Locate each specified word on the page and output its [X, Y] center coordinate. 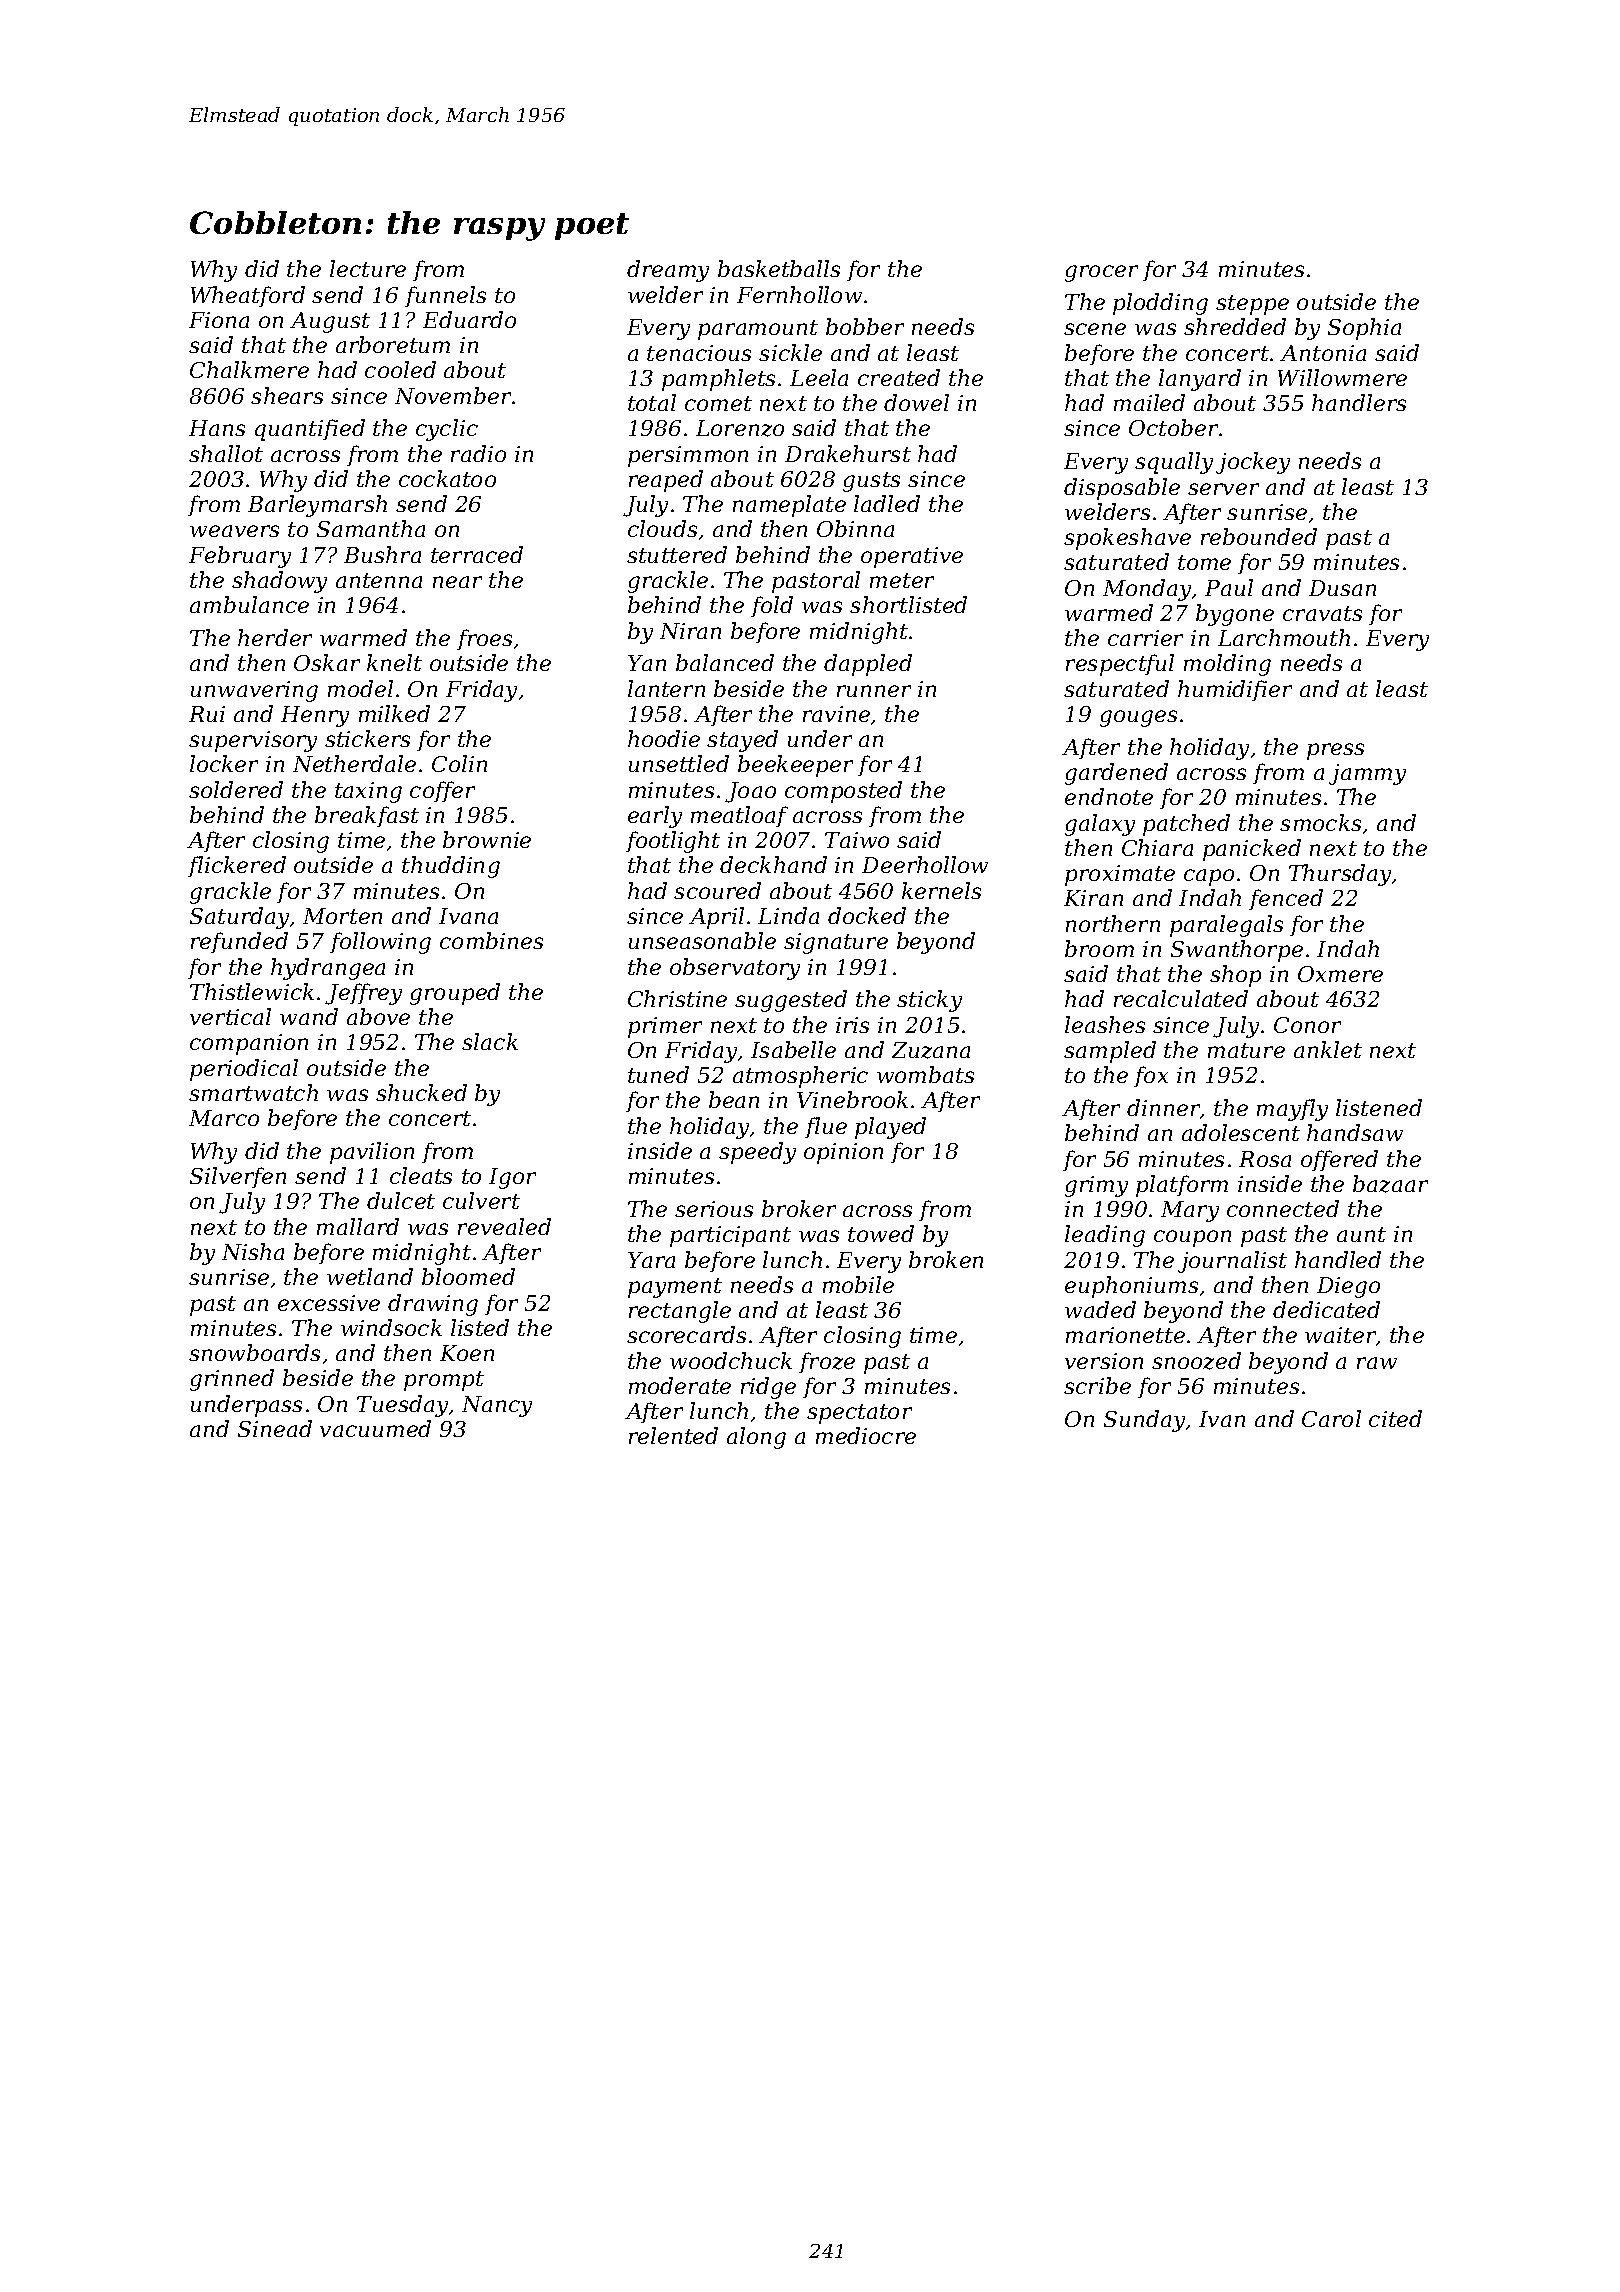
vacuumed [375, 1428]
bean [734, 1099]
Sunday [1144, 1421]
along [756, 1438]
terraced [477, 554]
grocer [1101, 273]
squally [1174, 463]
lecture [368, 268]
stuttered [677, 554]
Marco [224, 1118]
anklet [1328, 1049]
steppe [1252, 305]
